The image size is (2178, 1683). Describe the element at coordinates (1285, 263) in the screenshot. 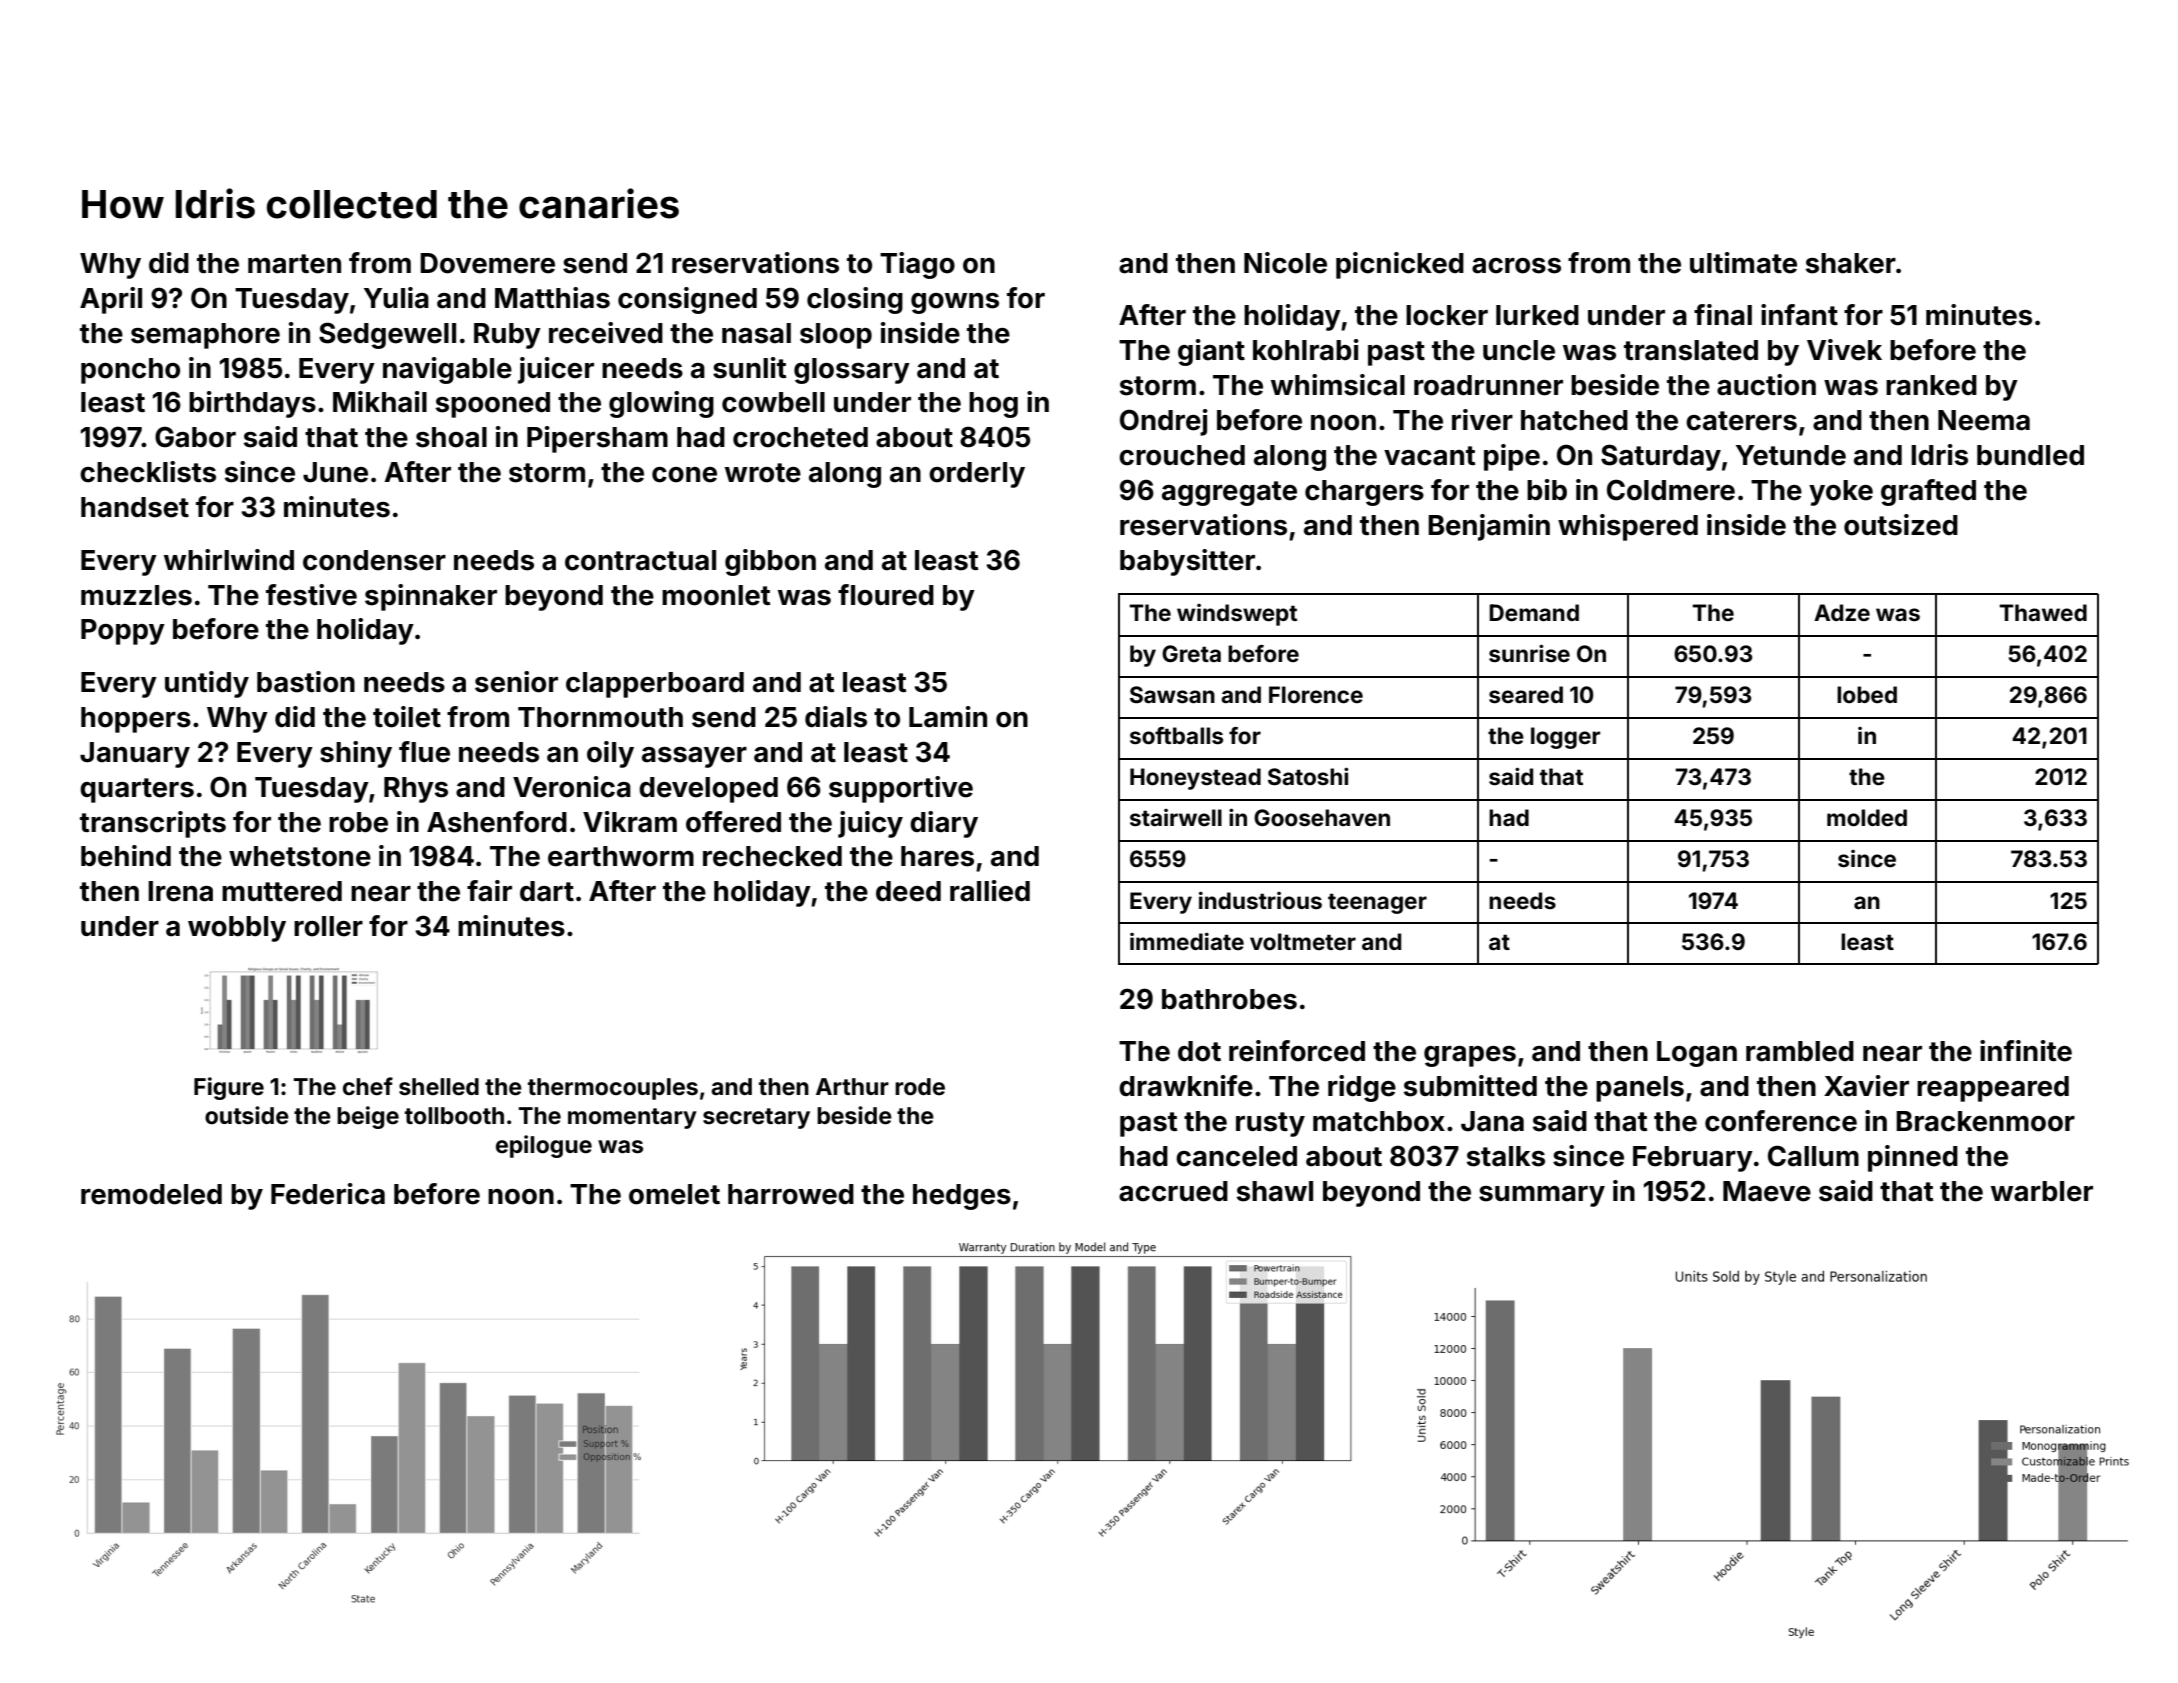

I see `Nicole` at that location.
